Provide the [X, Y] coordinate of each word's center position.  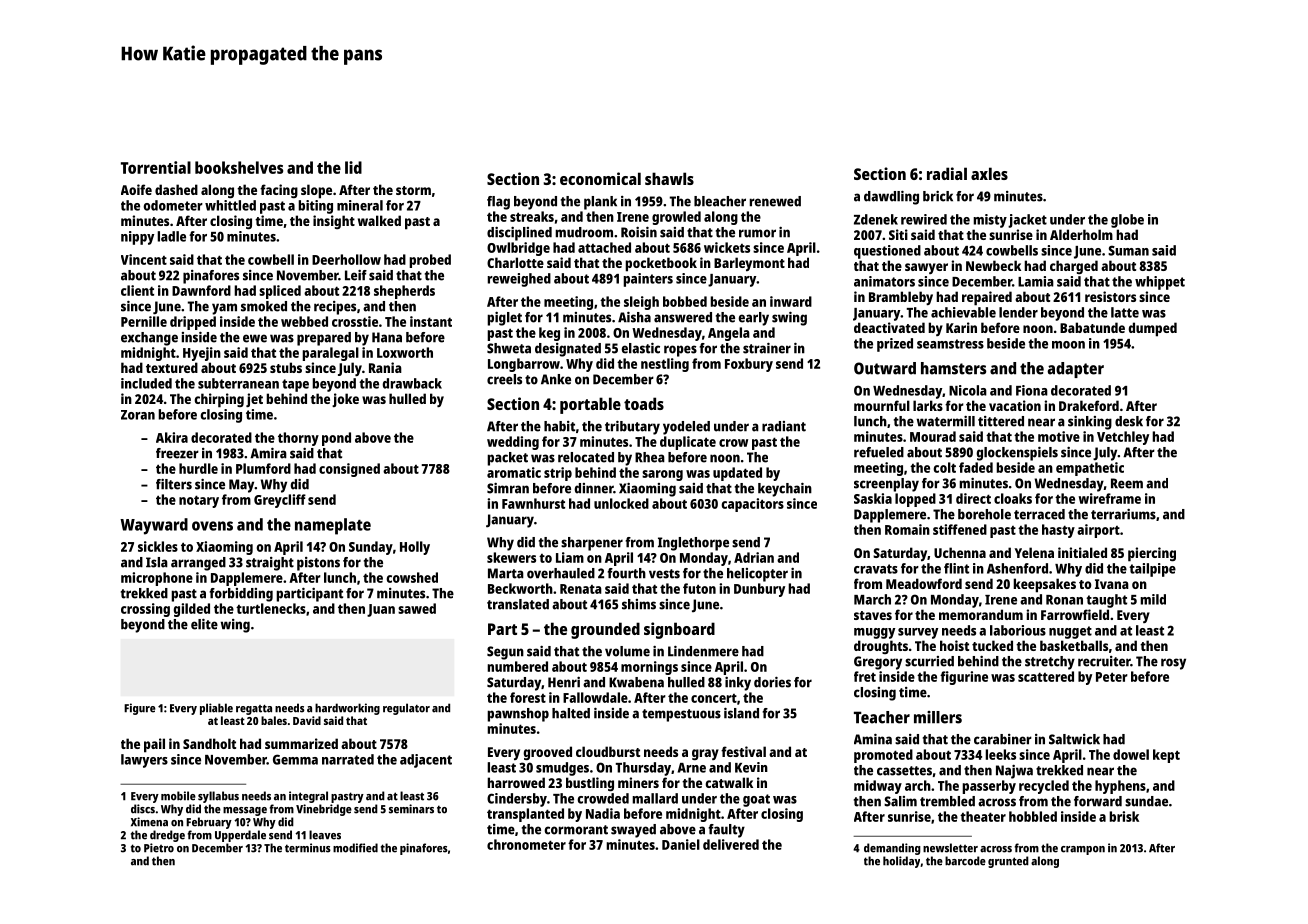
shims [639, 604]
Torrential [156, 167]
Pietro [159, 848]
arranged [198, 564]
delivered [731, 844]
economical [600, 178]
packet [507, 459]
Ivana [1112, 584]
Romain [907, 529]
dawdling [891, 198]
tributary [632, 428]
